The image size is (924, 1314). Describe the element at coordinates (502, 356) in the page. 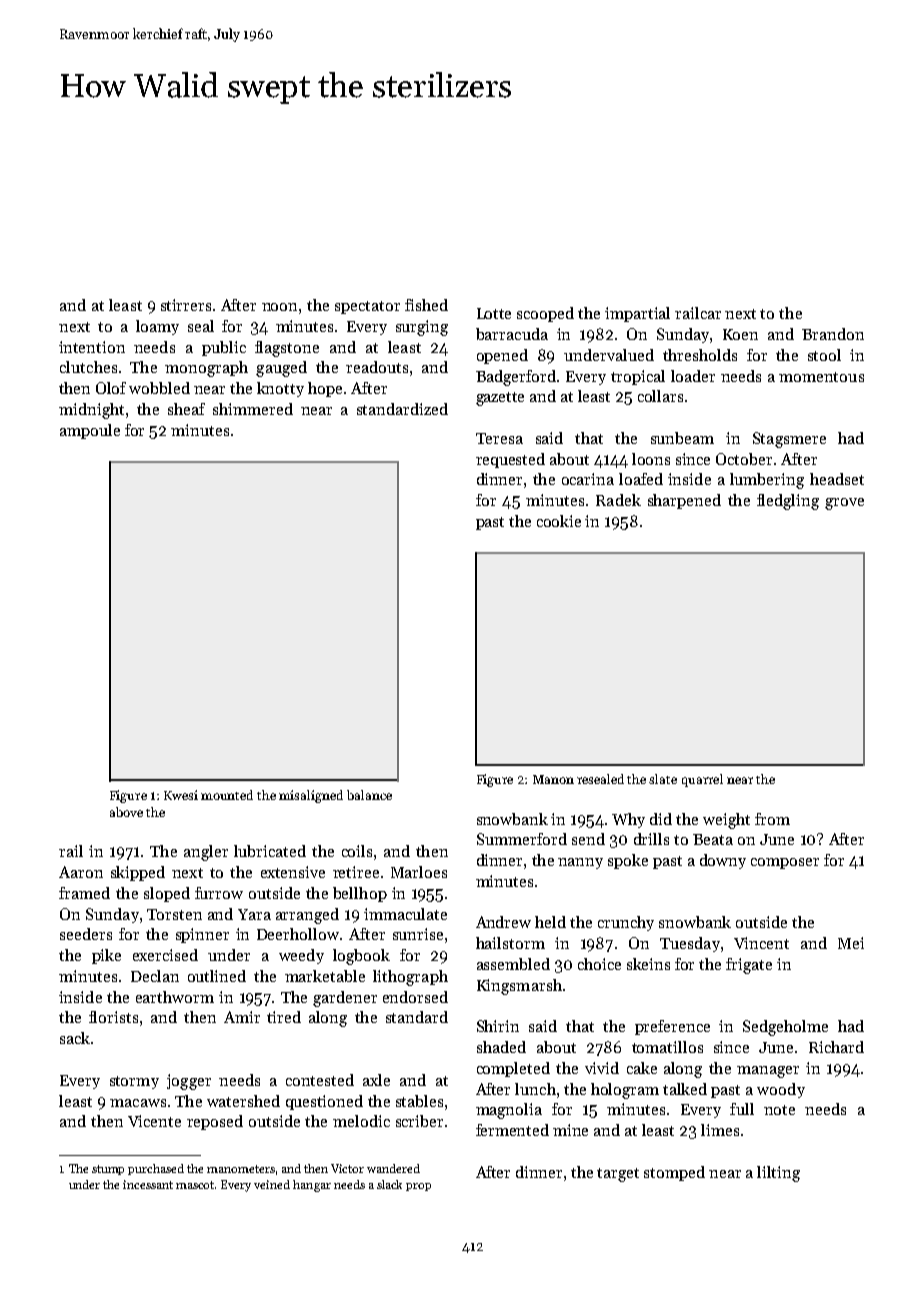

I see `opened` at that location.
